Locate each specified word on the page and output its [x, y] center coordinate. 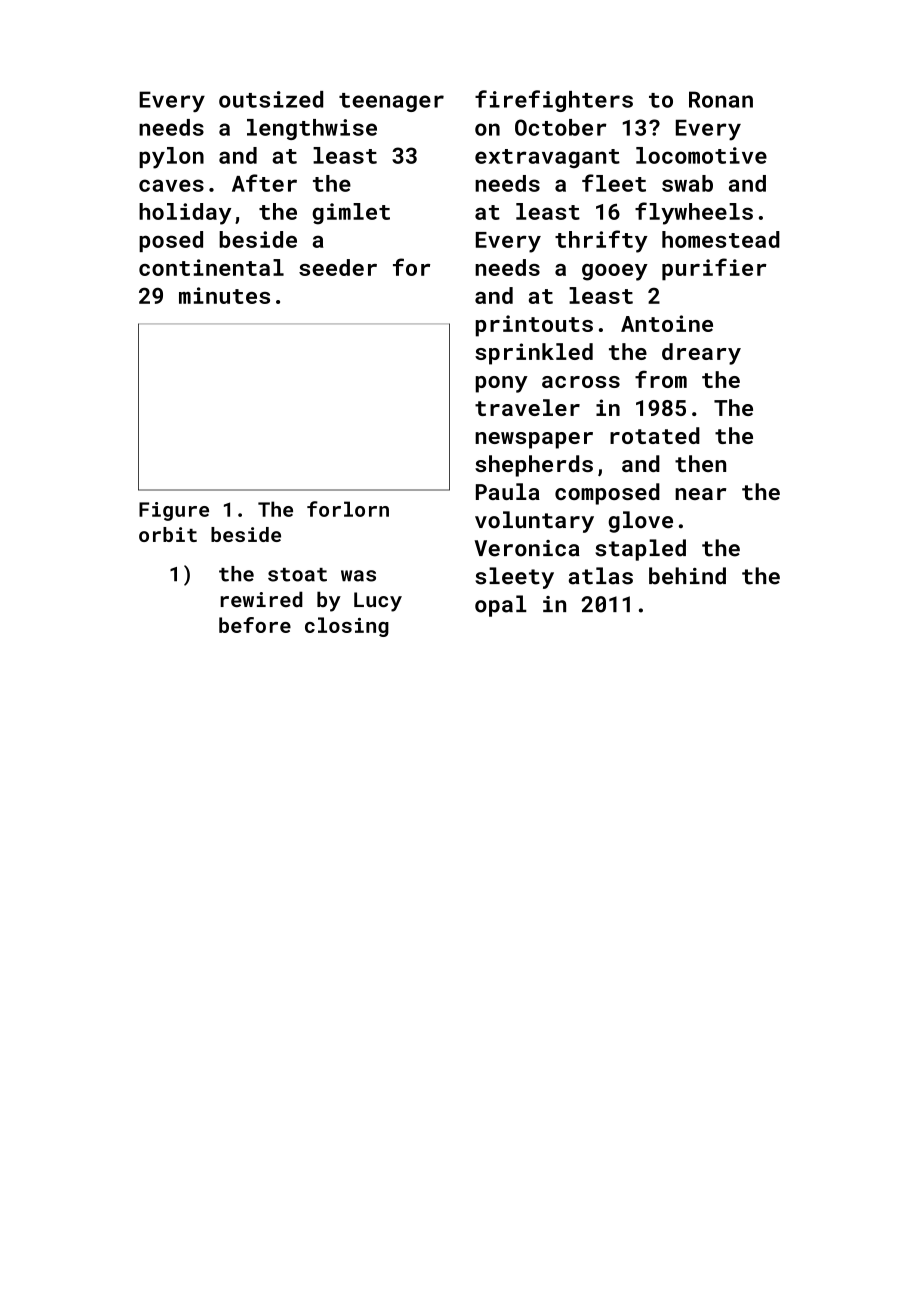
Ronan [721, 99]
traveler [527, 407]
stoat [297, 575]
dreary [701, 354]
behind [687, 576]
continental [211, 267]
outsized [271, 99]
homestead [721, 239]
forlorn [348, 509]
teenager [391, 102]
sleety [514, 578]
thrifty [601, 241]
